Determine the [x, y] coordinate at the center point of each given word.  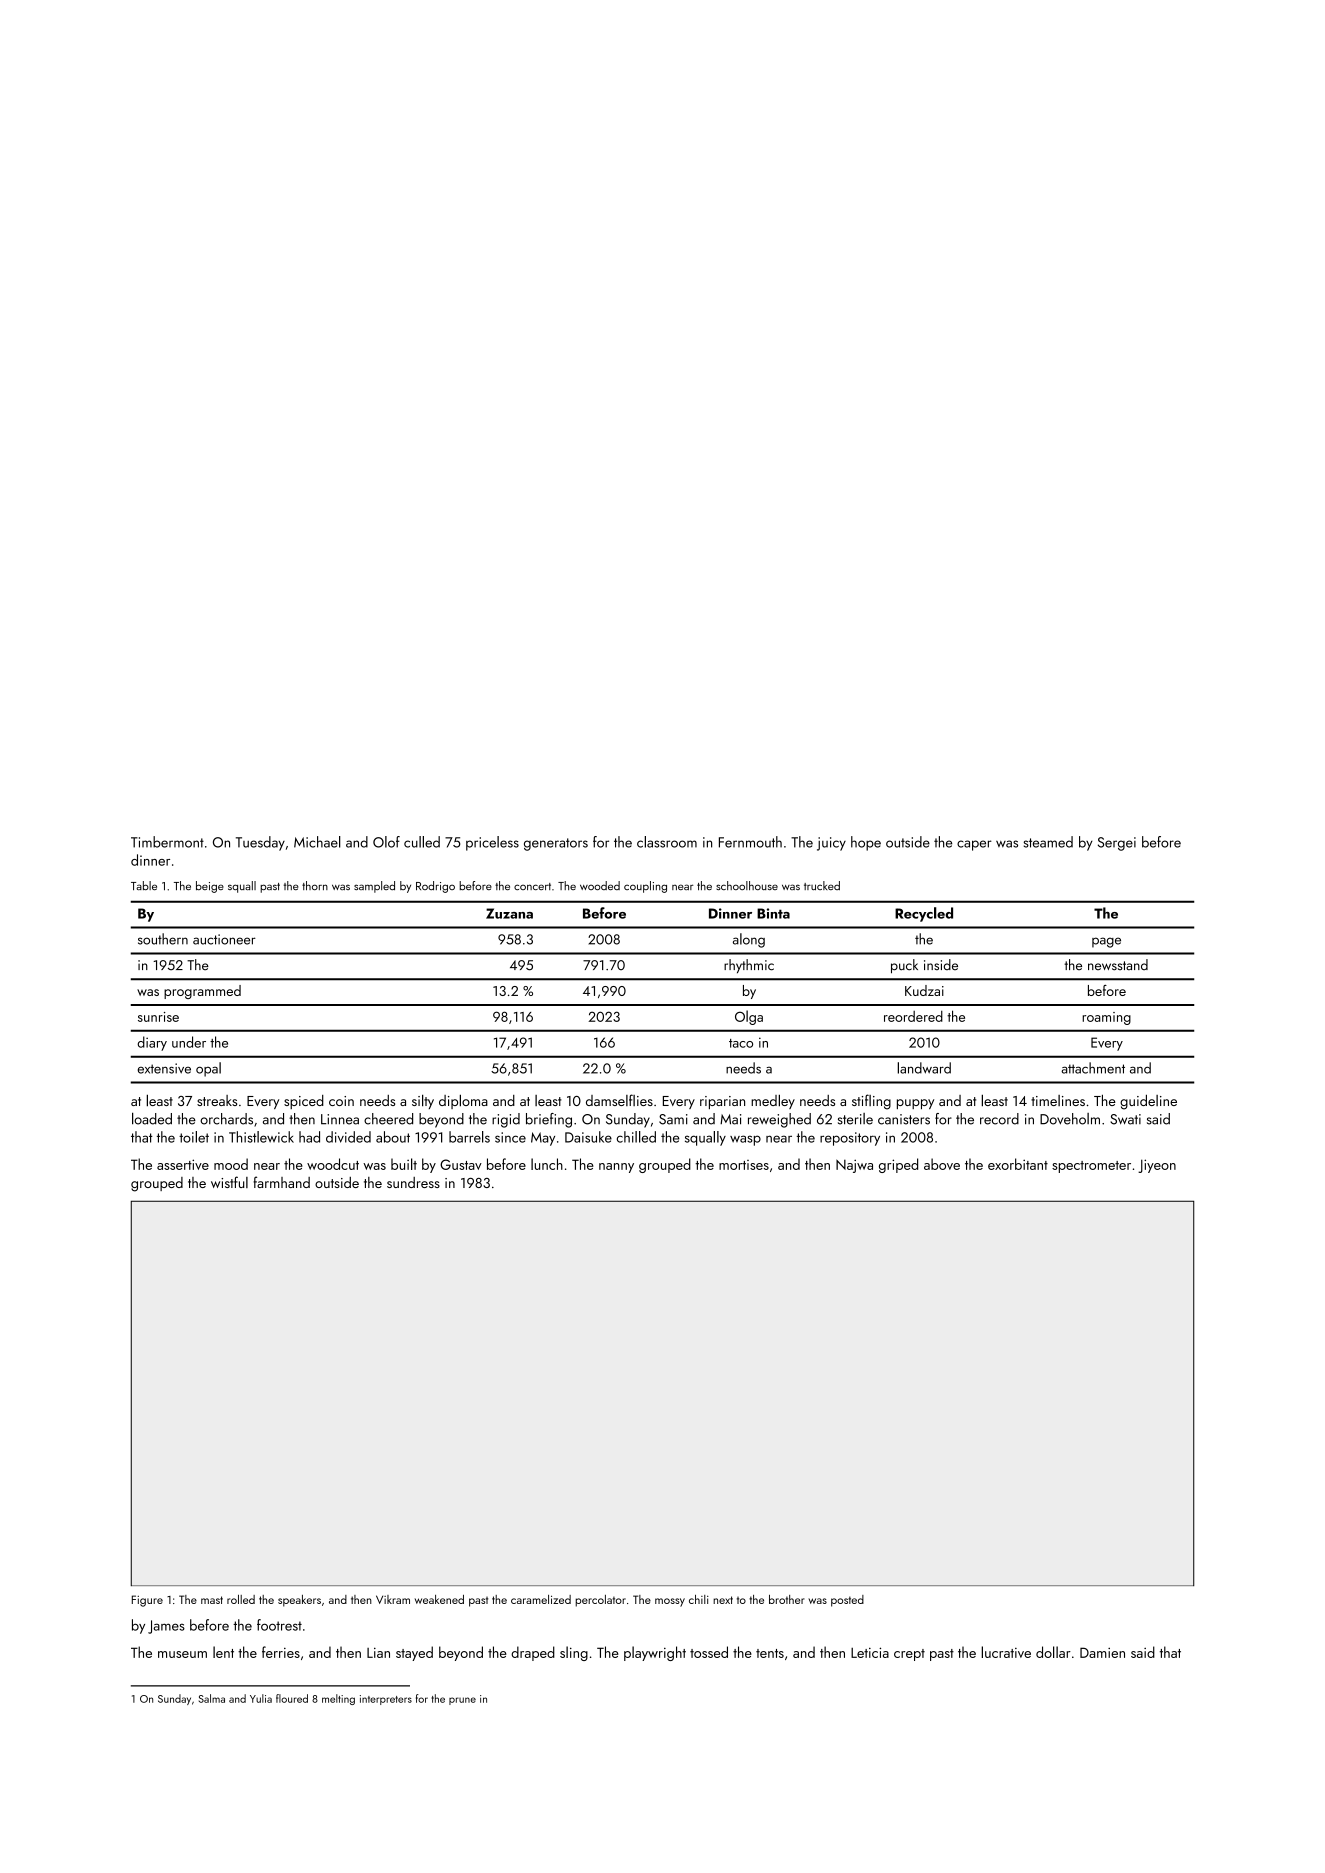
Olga [749, 1017]
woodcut [333, 1164]
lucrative [1006, 1652]
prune [462, 1701]
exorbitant [1018, 1164]
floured [292, 1698]
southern [163, 939]
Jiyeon [1157, 1166]
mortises [744, 1165]
